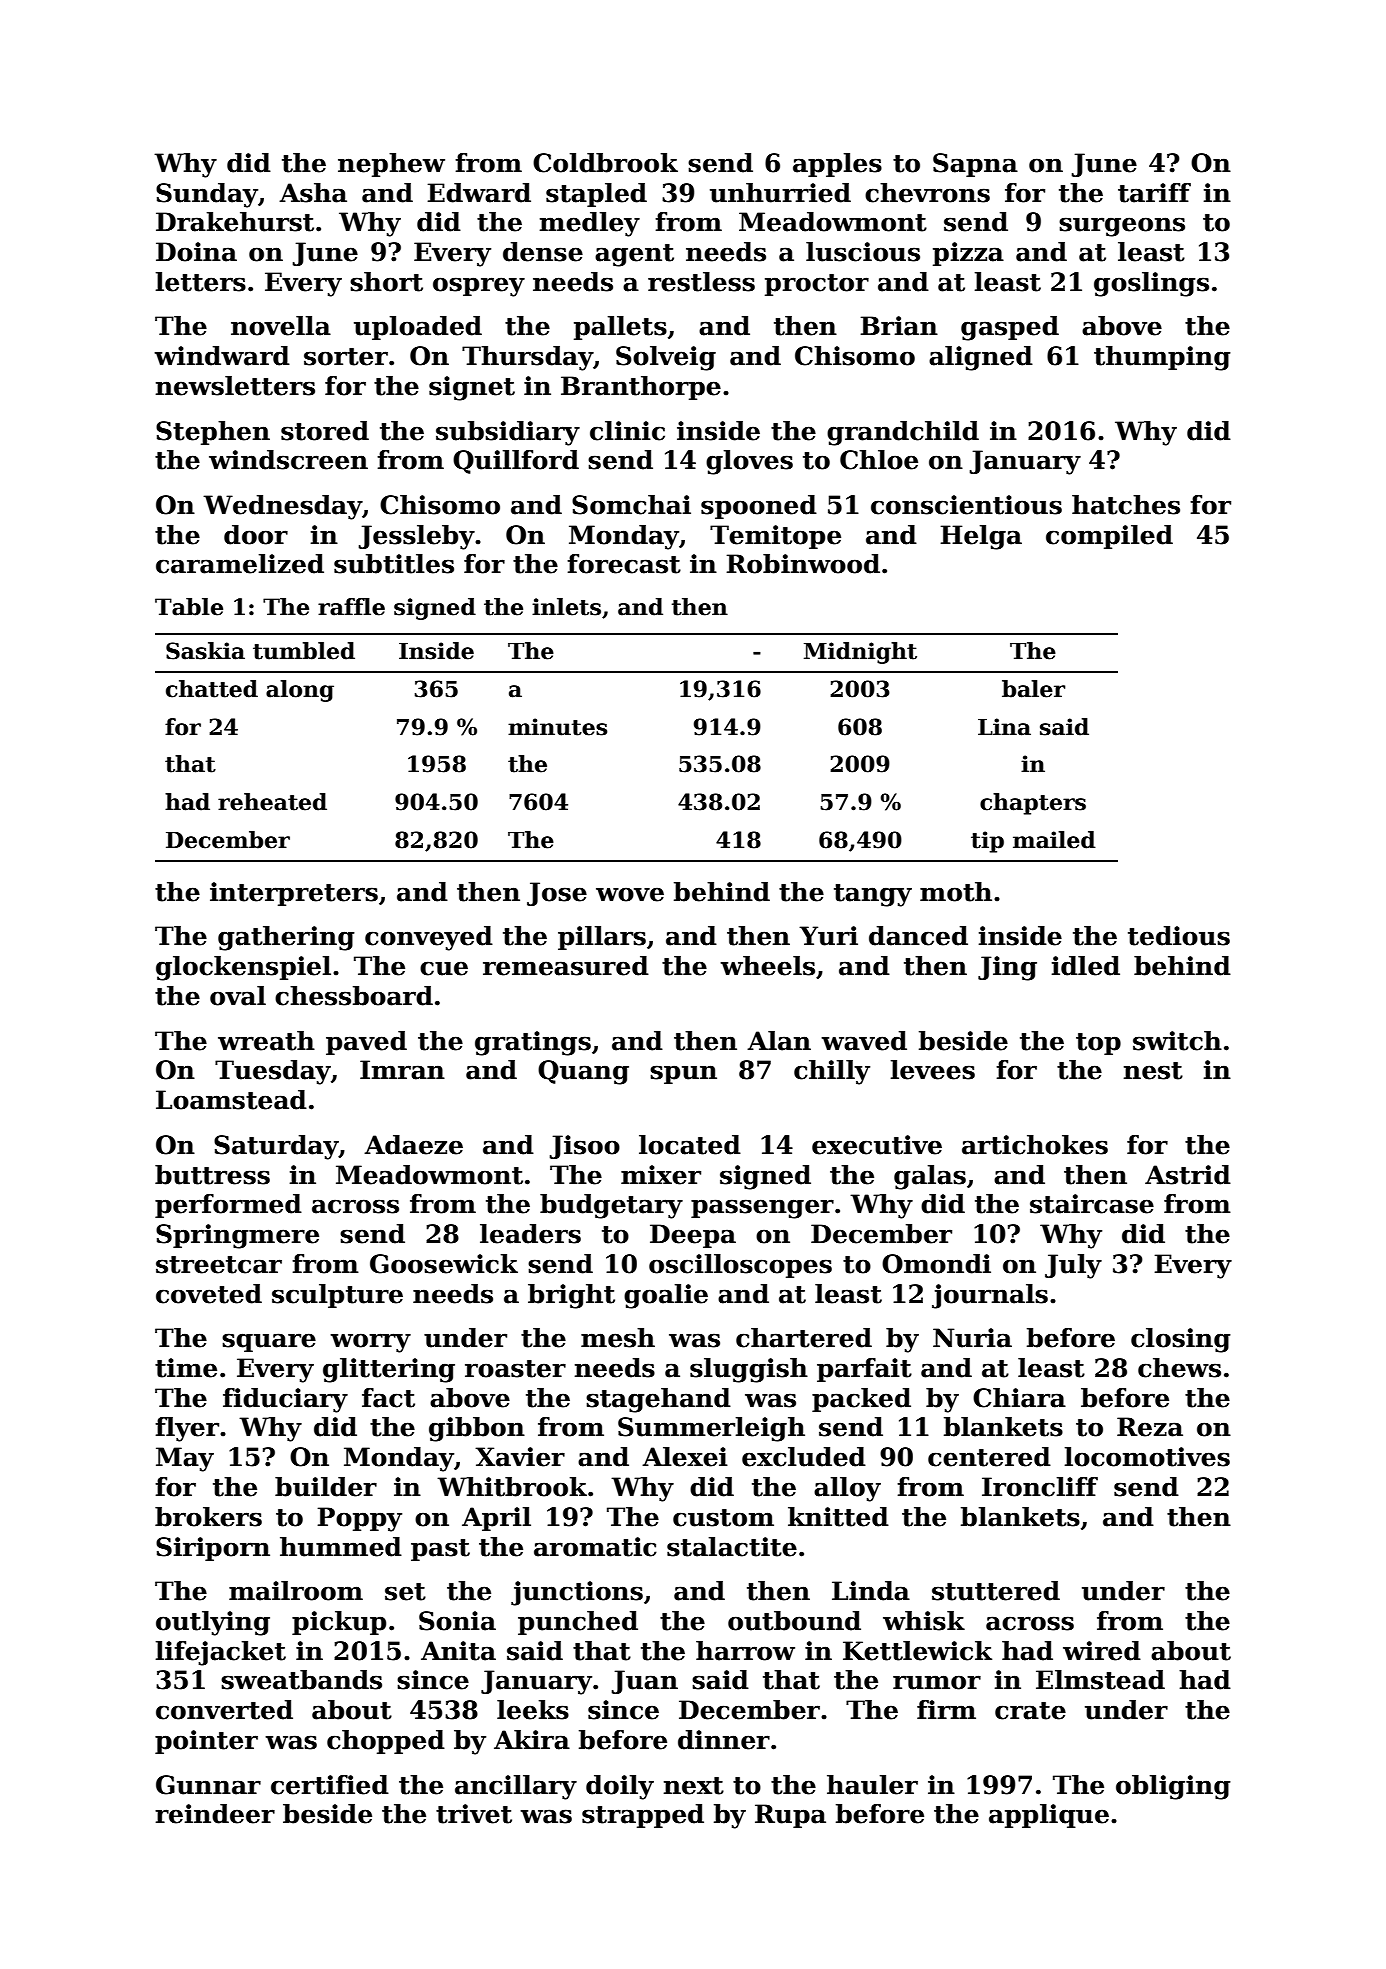  Describe the element at coordinates (557, 894) in the screenshot. I see `Jose` at that location.
